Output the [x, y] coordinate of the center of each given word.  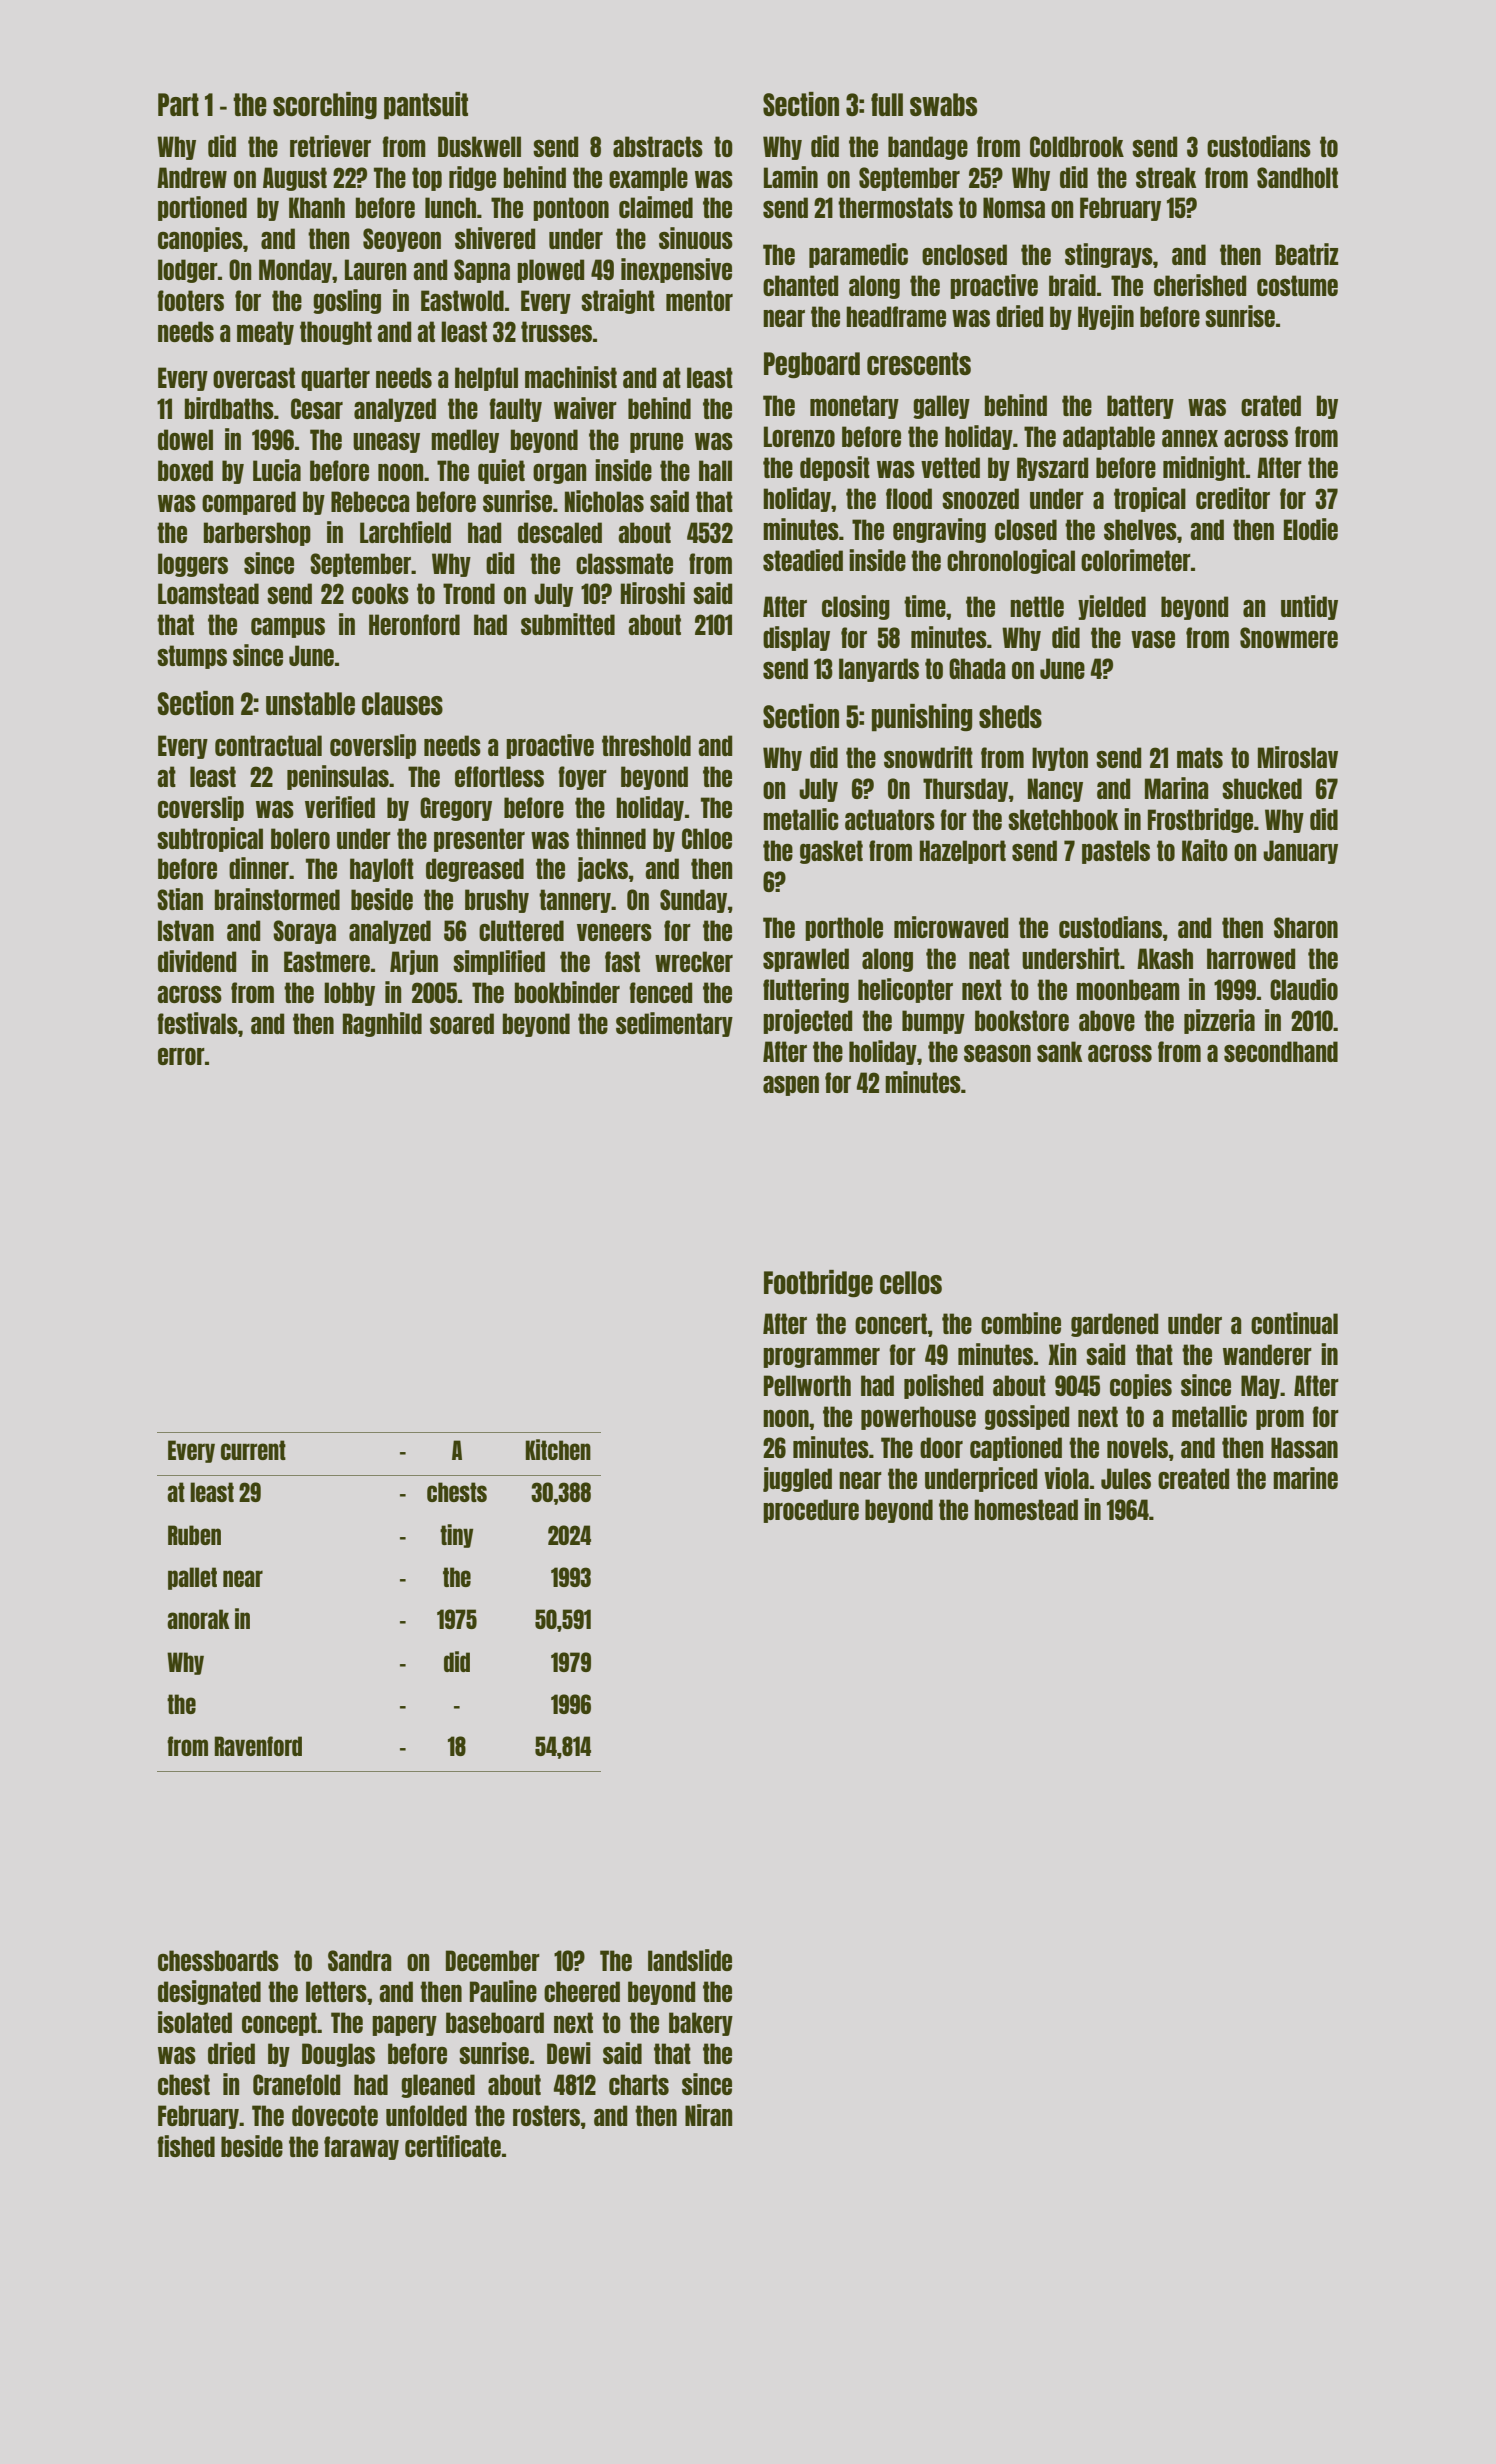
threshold [646, 745]
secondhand [1281, 1051]
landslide [690, 1960]
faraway [361, 2148]
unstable [310, 703]
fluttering [806, 990]
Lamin [791, 177]
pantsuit [426, 106]
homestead [1026, 1509]
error [181, 1056]
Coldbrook [1077, 146]
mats [1200, 757]
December [493, 1960]
